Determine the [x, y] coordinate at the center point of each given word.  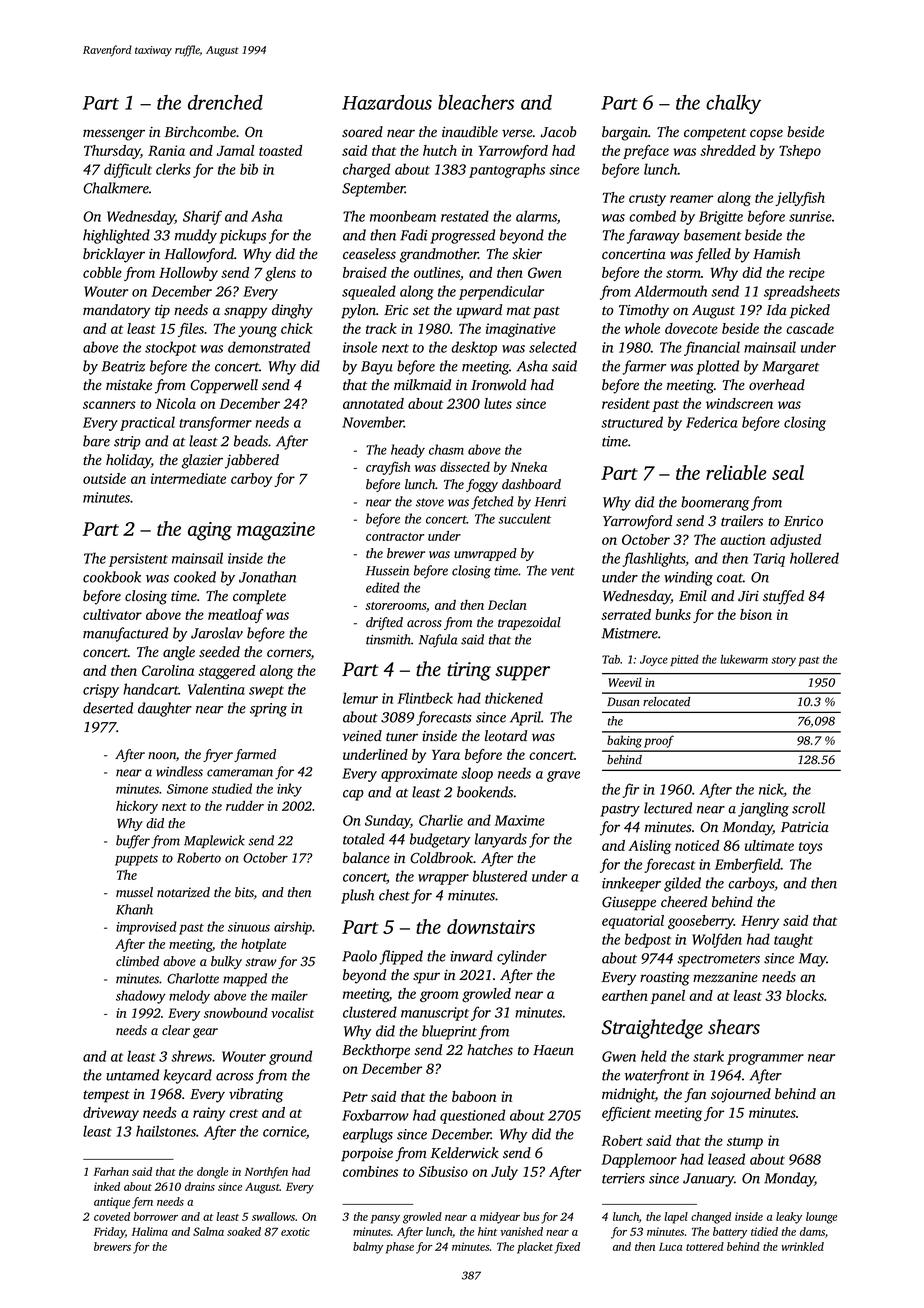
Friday [109, 1233]
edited [383, 587]
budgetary [440, 840]
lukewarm [744, 659]
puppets [136, 860]
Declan [507, 605]
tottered [705, 1246]
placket [535, 1248]
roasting [665, 979]
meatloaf [236, 616]
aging [210, 531]
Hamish [776, 254]
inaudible [470, 131]
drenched [225, 102]
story [783, 661]
